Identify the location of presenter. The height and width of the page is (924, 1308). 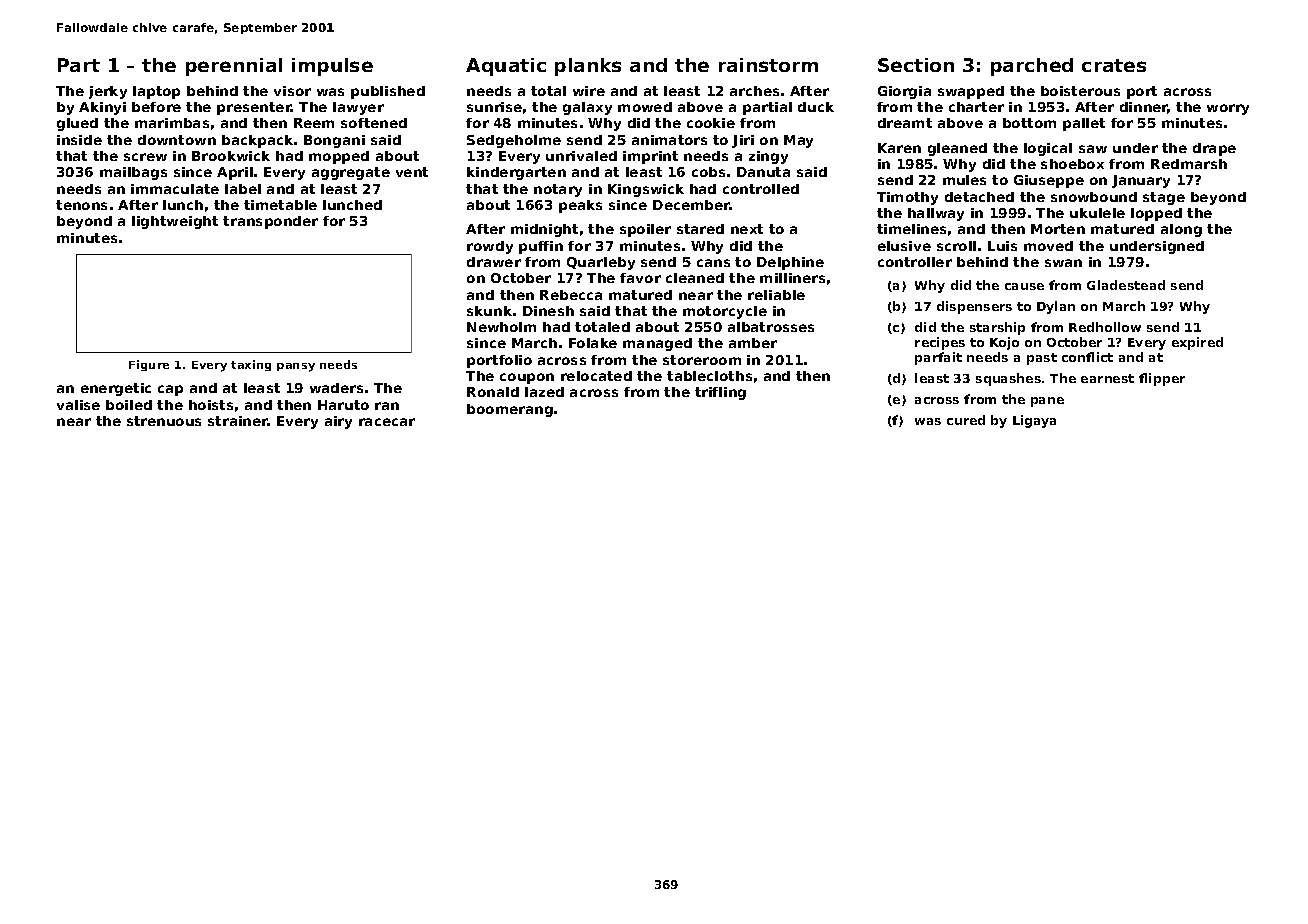
(254, 108).
